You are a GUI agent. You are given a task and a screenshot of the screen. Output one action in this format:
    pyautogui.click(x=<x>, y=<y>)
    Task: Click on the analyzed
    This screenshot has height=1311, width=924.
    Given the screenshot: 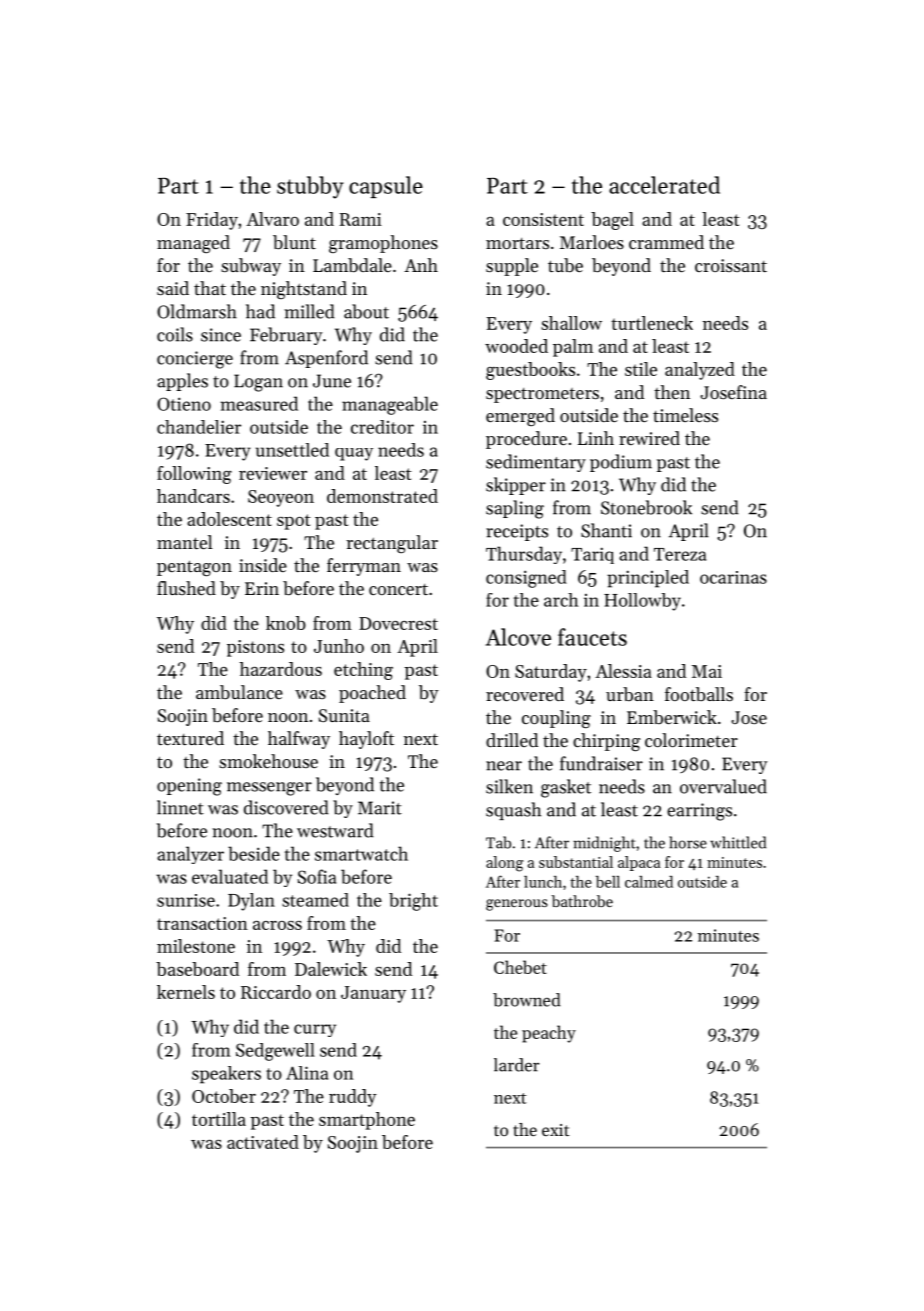 What is the action you would take?
    pyautogui.click(x=700, y=371)
